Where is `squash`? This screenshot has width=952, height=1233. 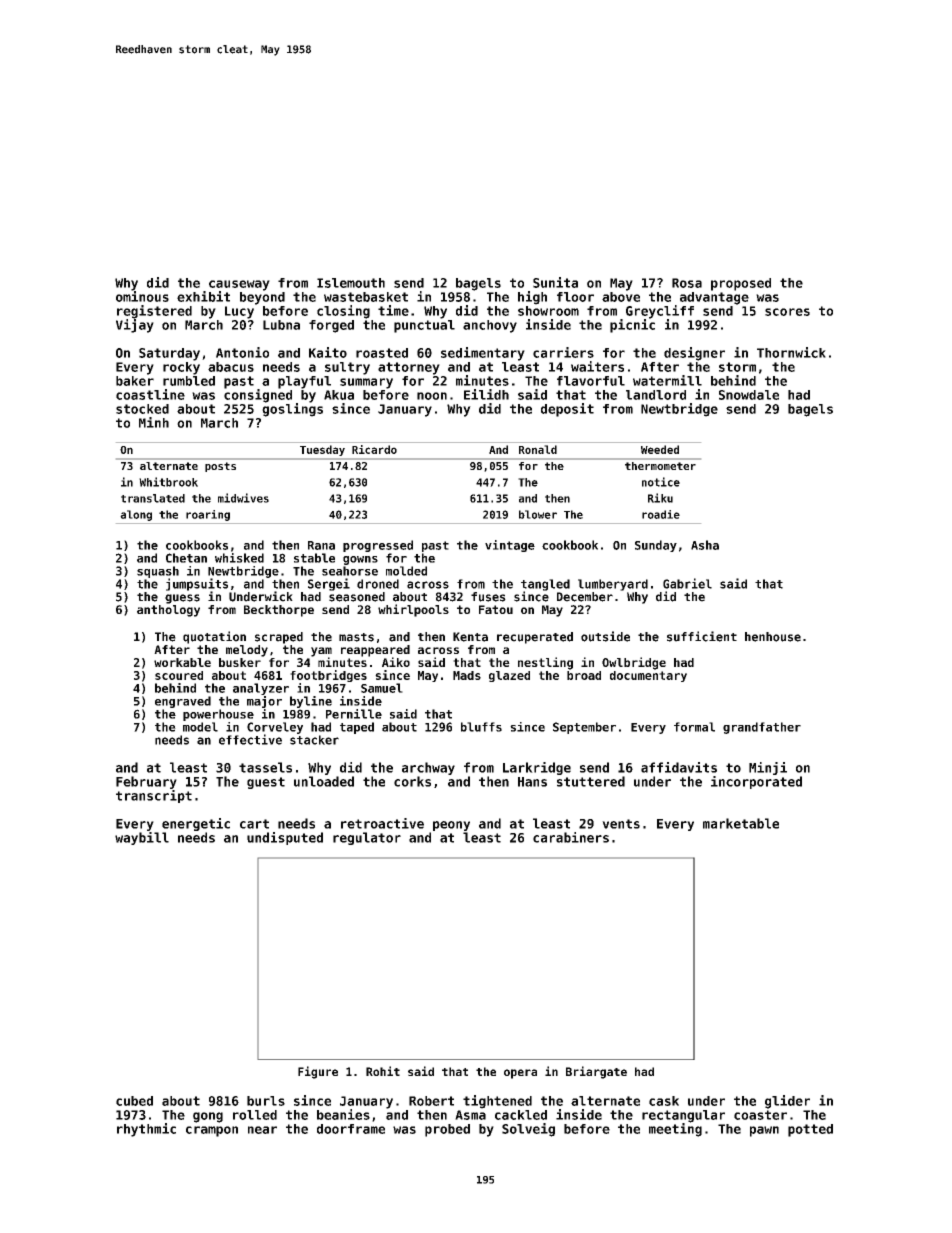 squash is located at coordinates (158, 572).
